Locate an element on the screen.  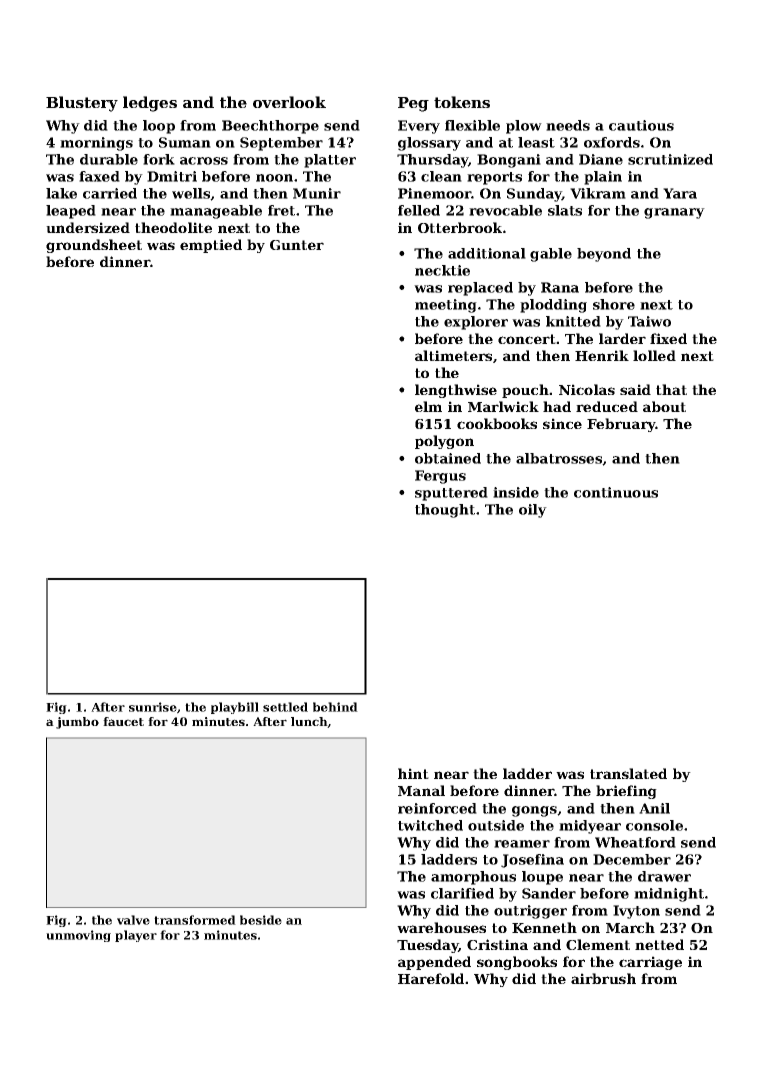
platter is located at coordinates (330, 161).
